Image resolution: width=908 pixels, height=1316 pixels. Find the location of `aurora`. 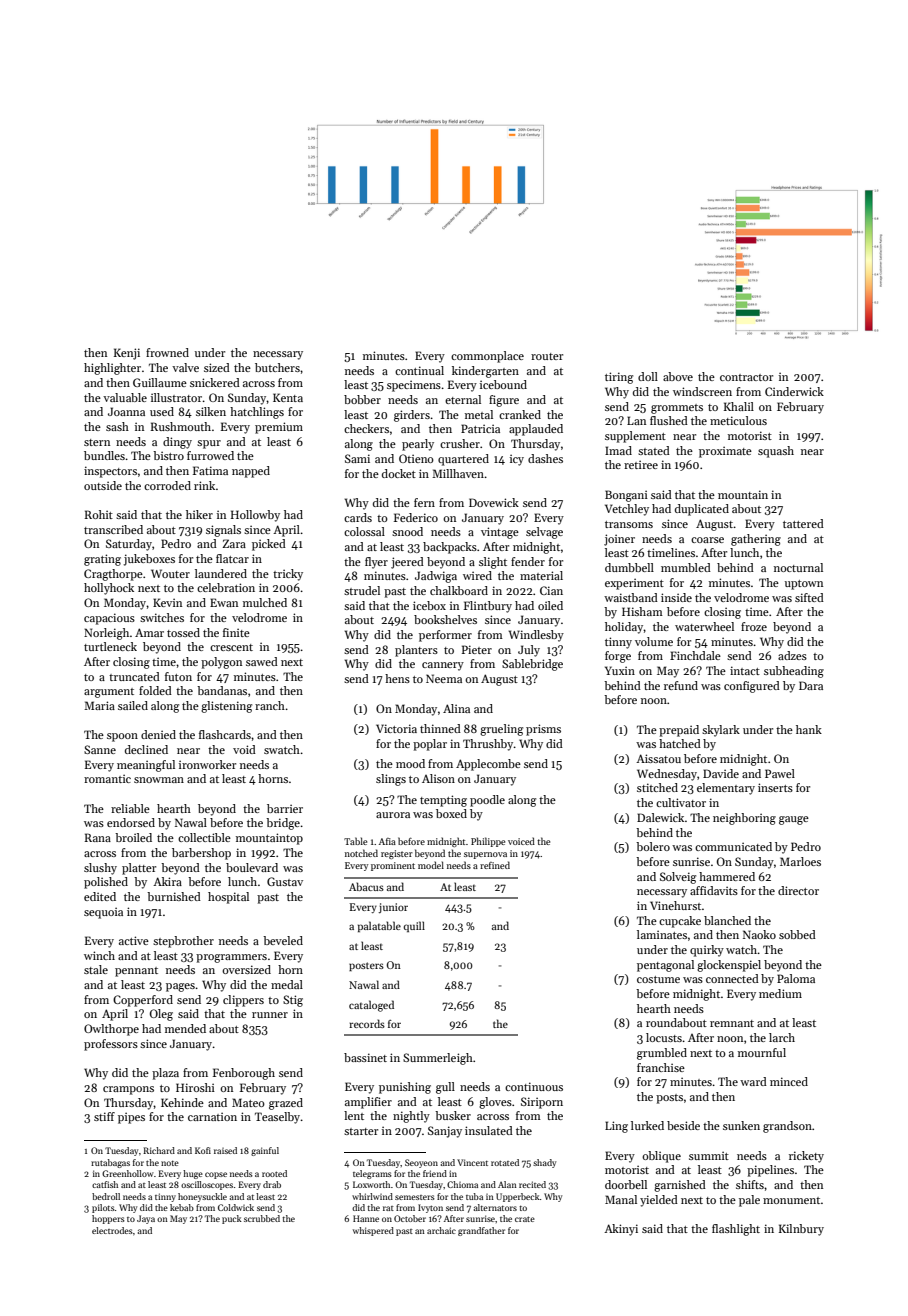

aurora is located at coordinates (393, 815).
